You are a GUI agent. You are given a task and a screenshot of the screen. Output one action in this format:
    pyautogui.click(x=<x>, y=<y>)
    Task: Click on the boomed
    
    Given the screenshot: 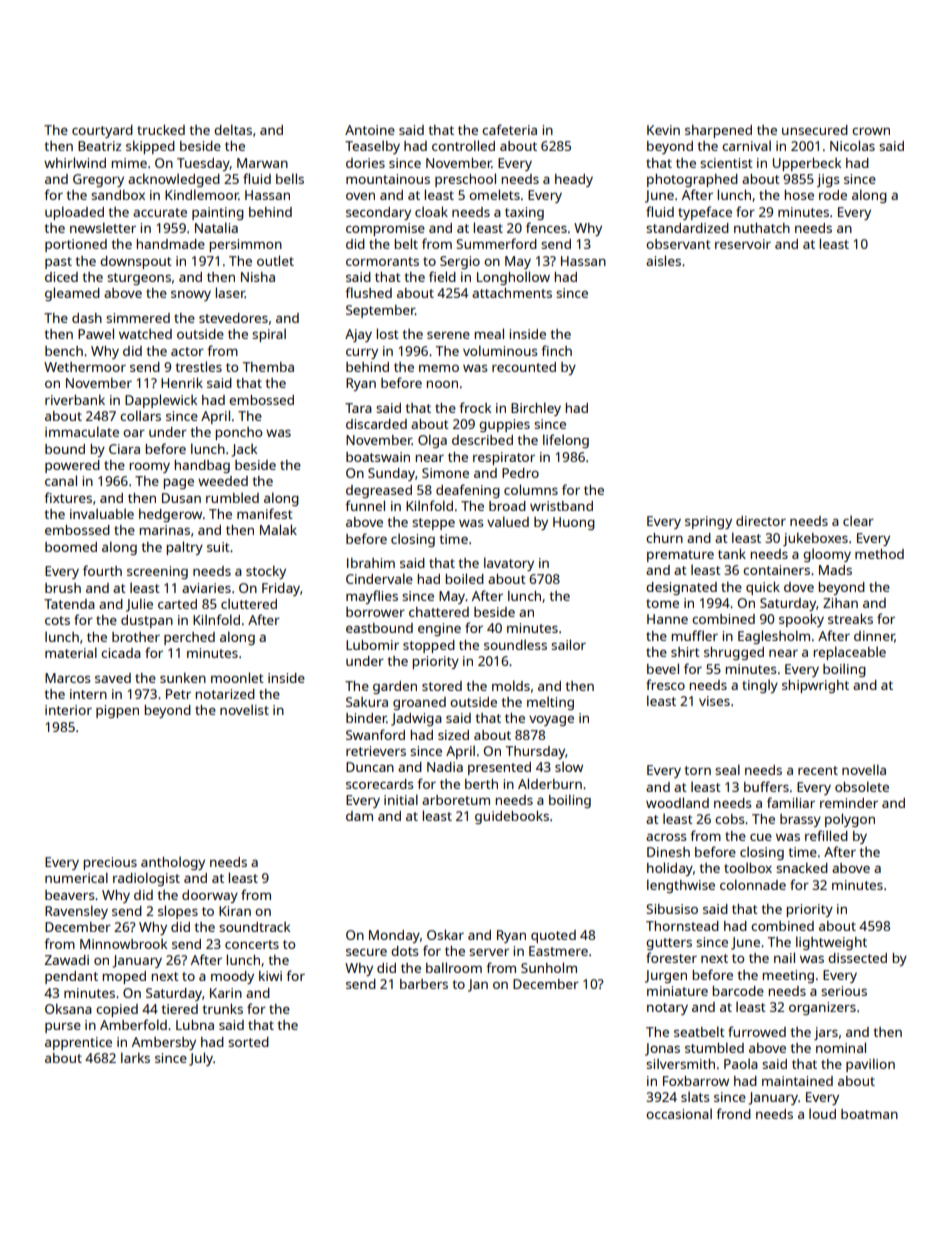 What is the action you would take?
    pyautogui.click(x=71, y=547)
